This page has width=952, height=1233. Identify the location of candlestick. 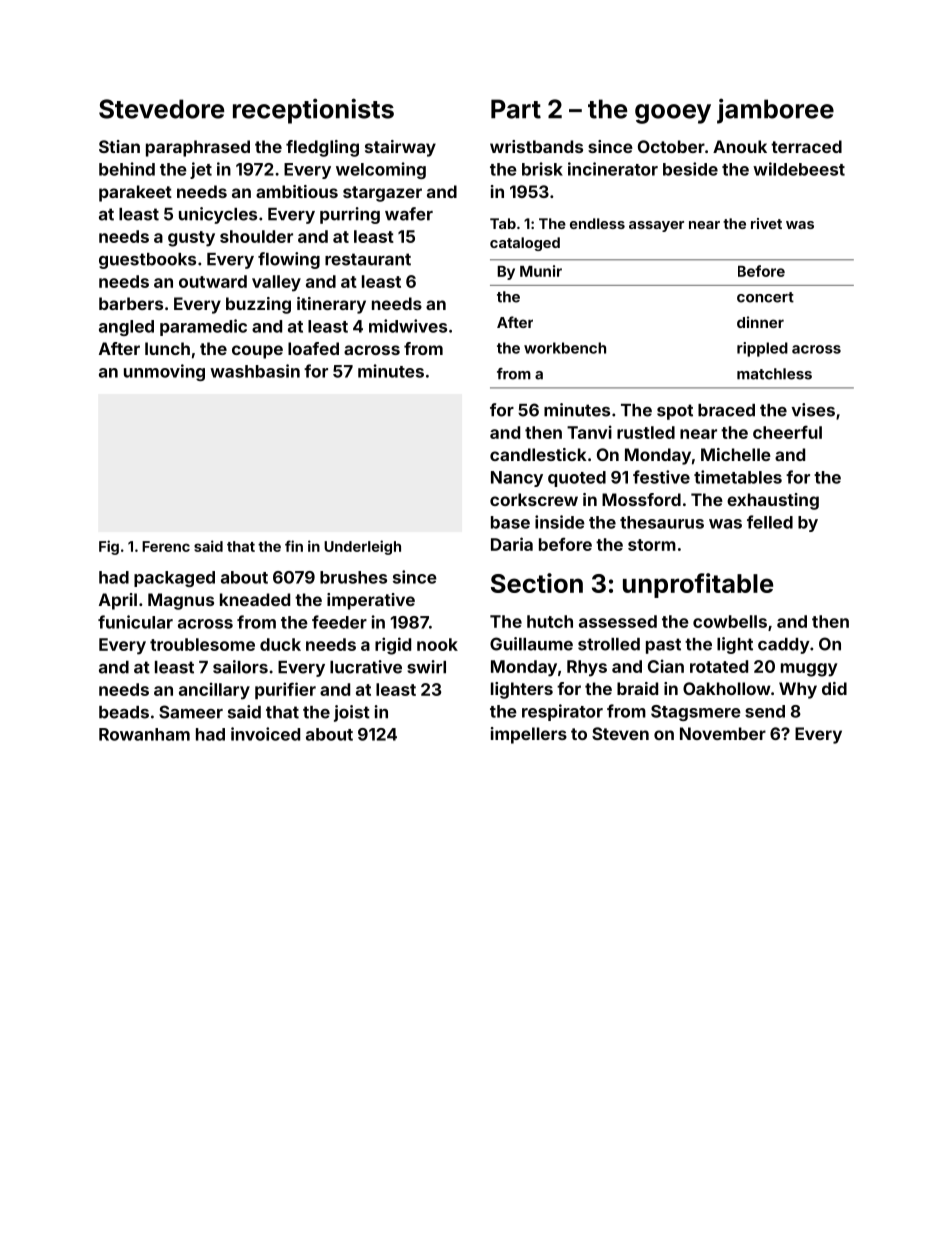
(538, 454).
